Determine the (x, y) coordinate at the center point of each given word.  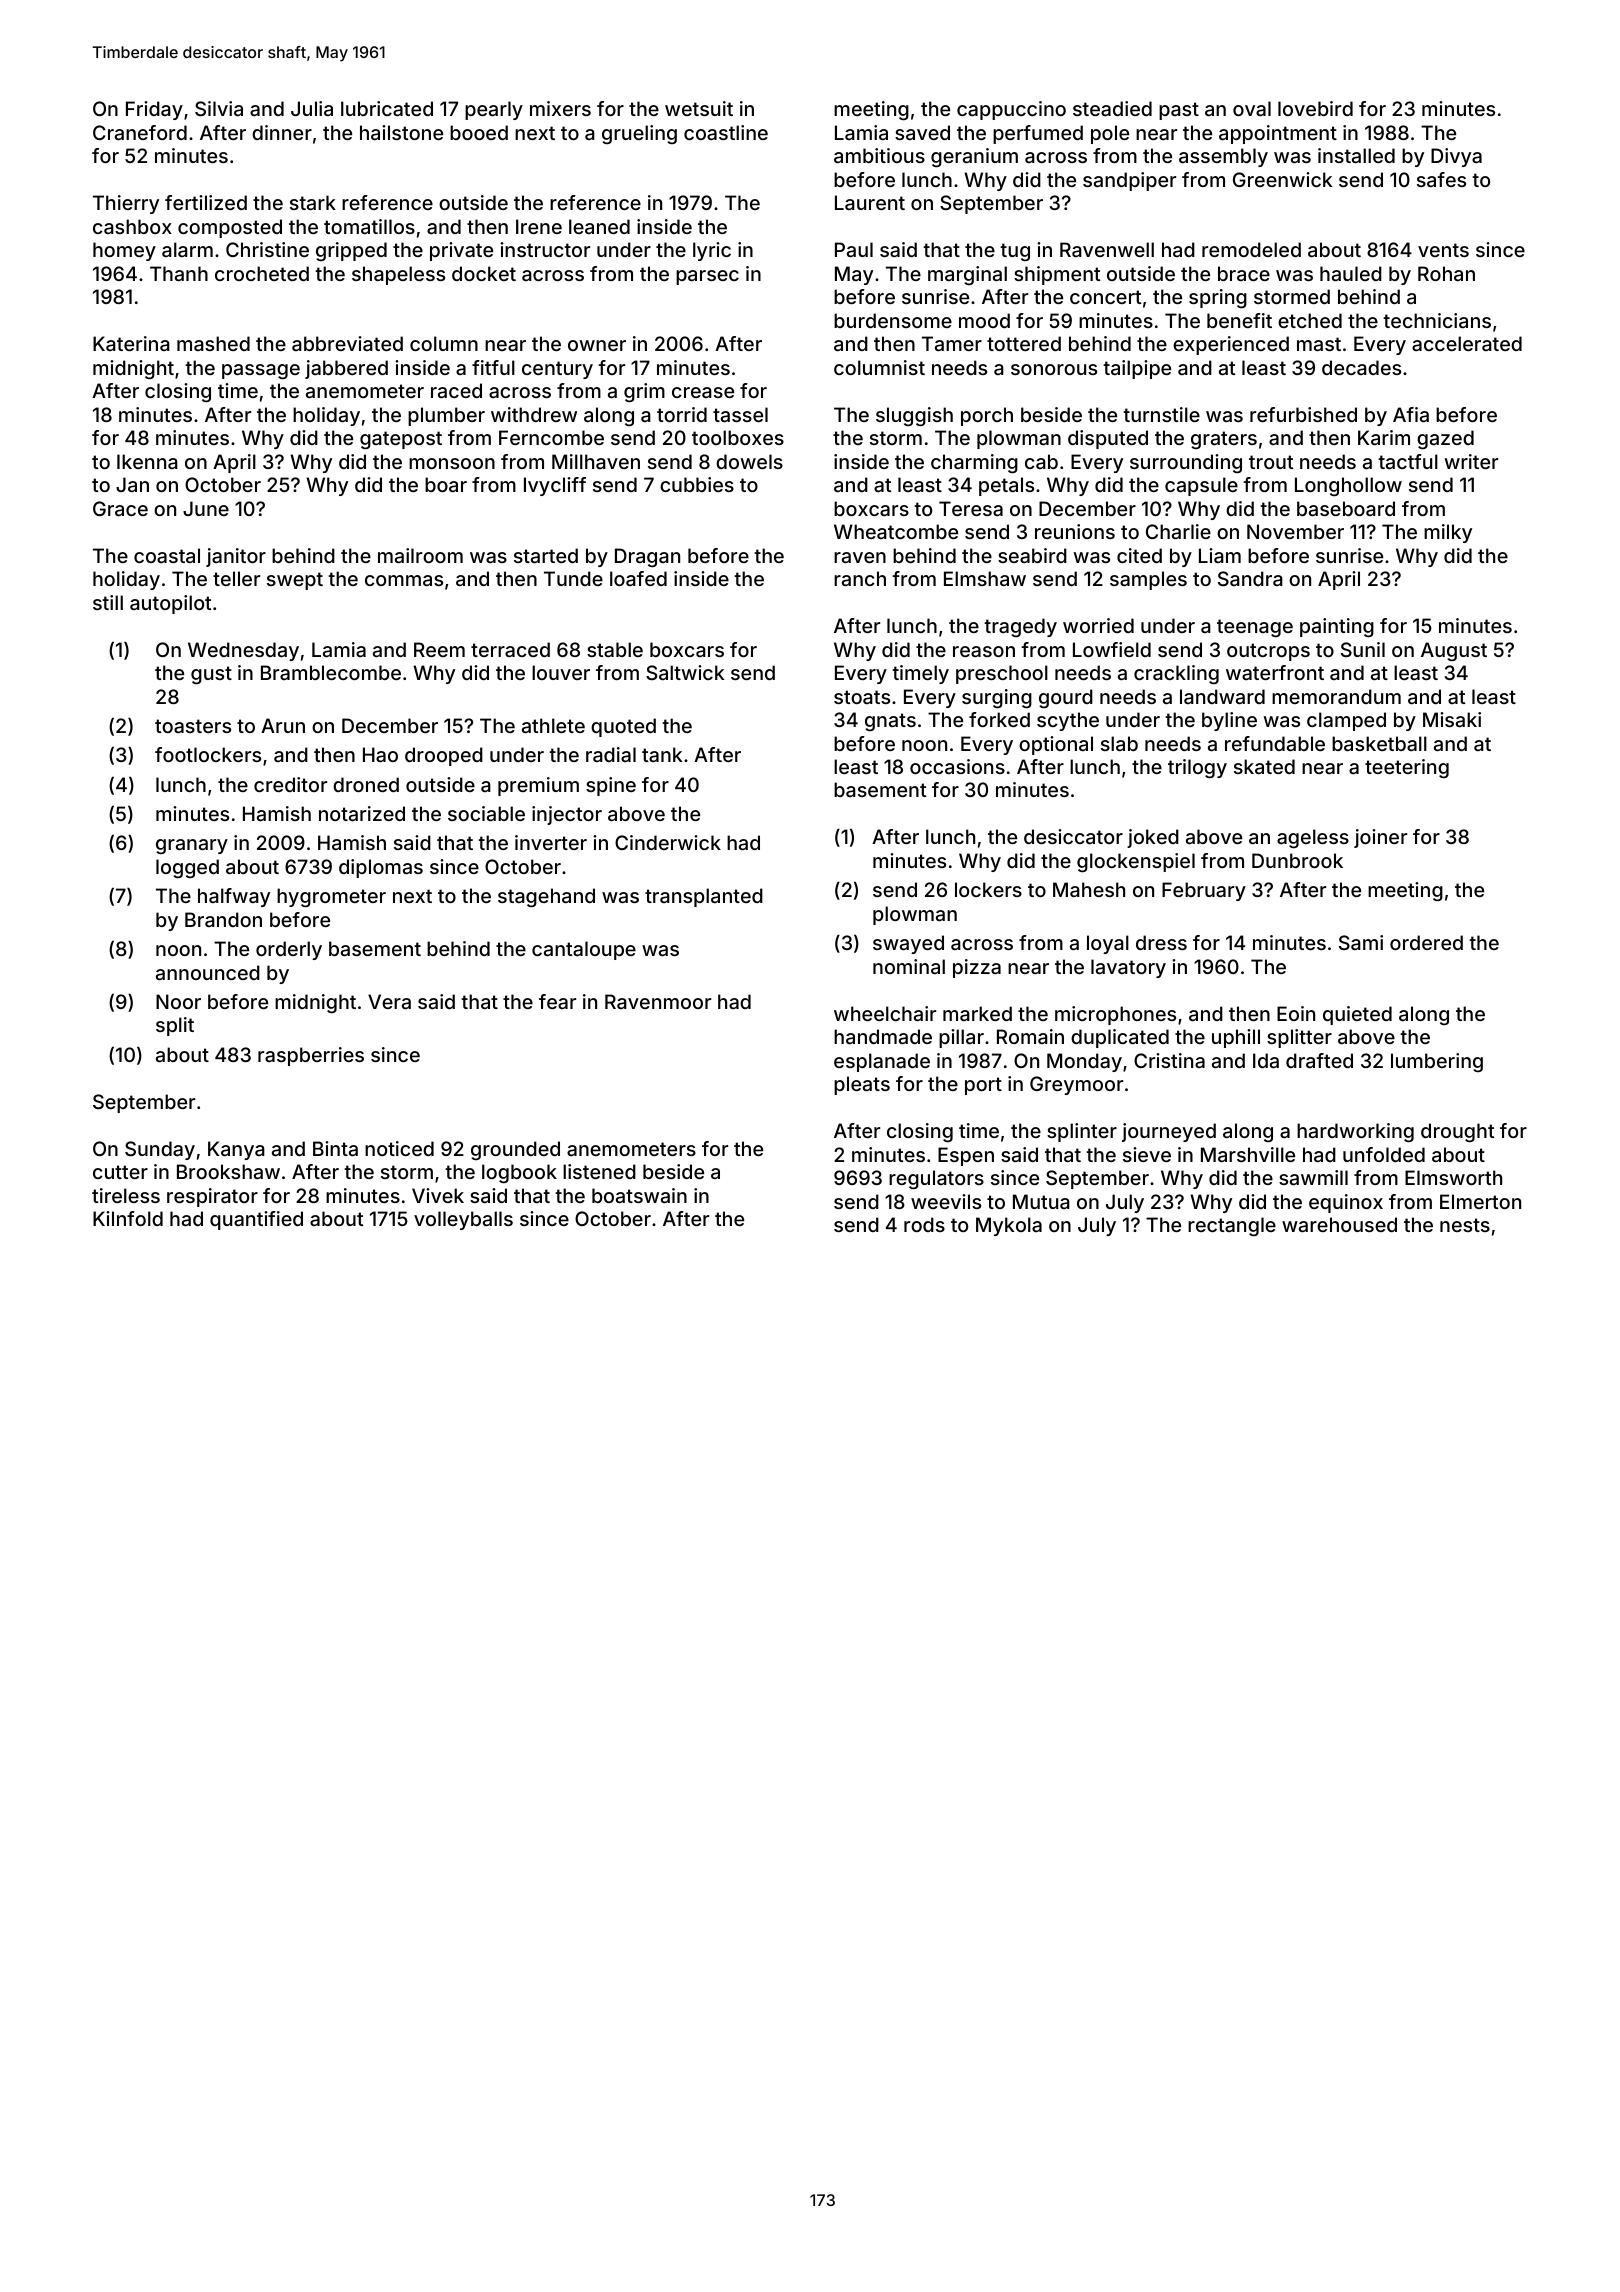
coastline (726, 132)
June (206, 508)
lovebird (1315, 108)
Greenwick (1282, 179)
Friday (154, 110)
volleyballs (463, 1220)
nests (1465, 1225)
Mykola (1009, 1226)
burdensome (893, 320)
